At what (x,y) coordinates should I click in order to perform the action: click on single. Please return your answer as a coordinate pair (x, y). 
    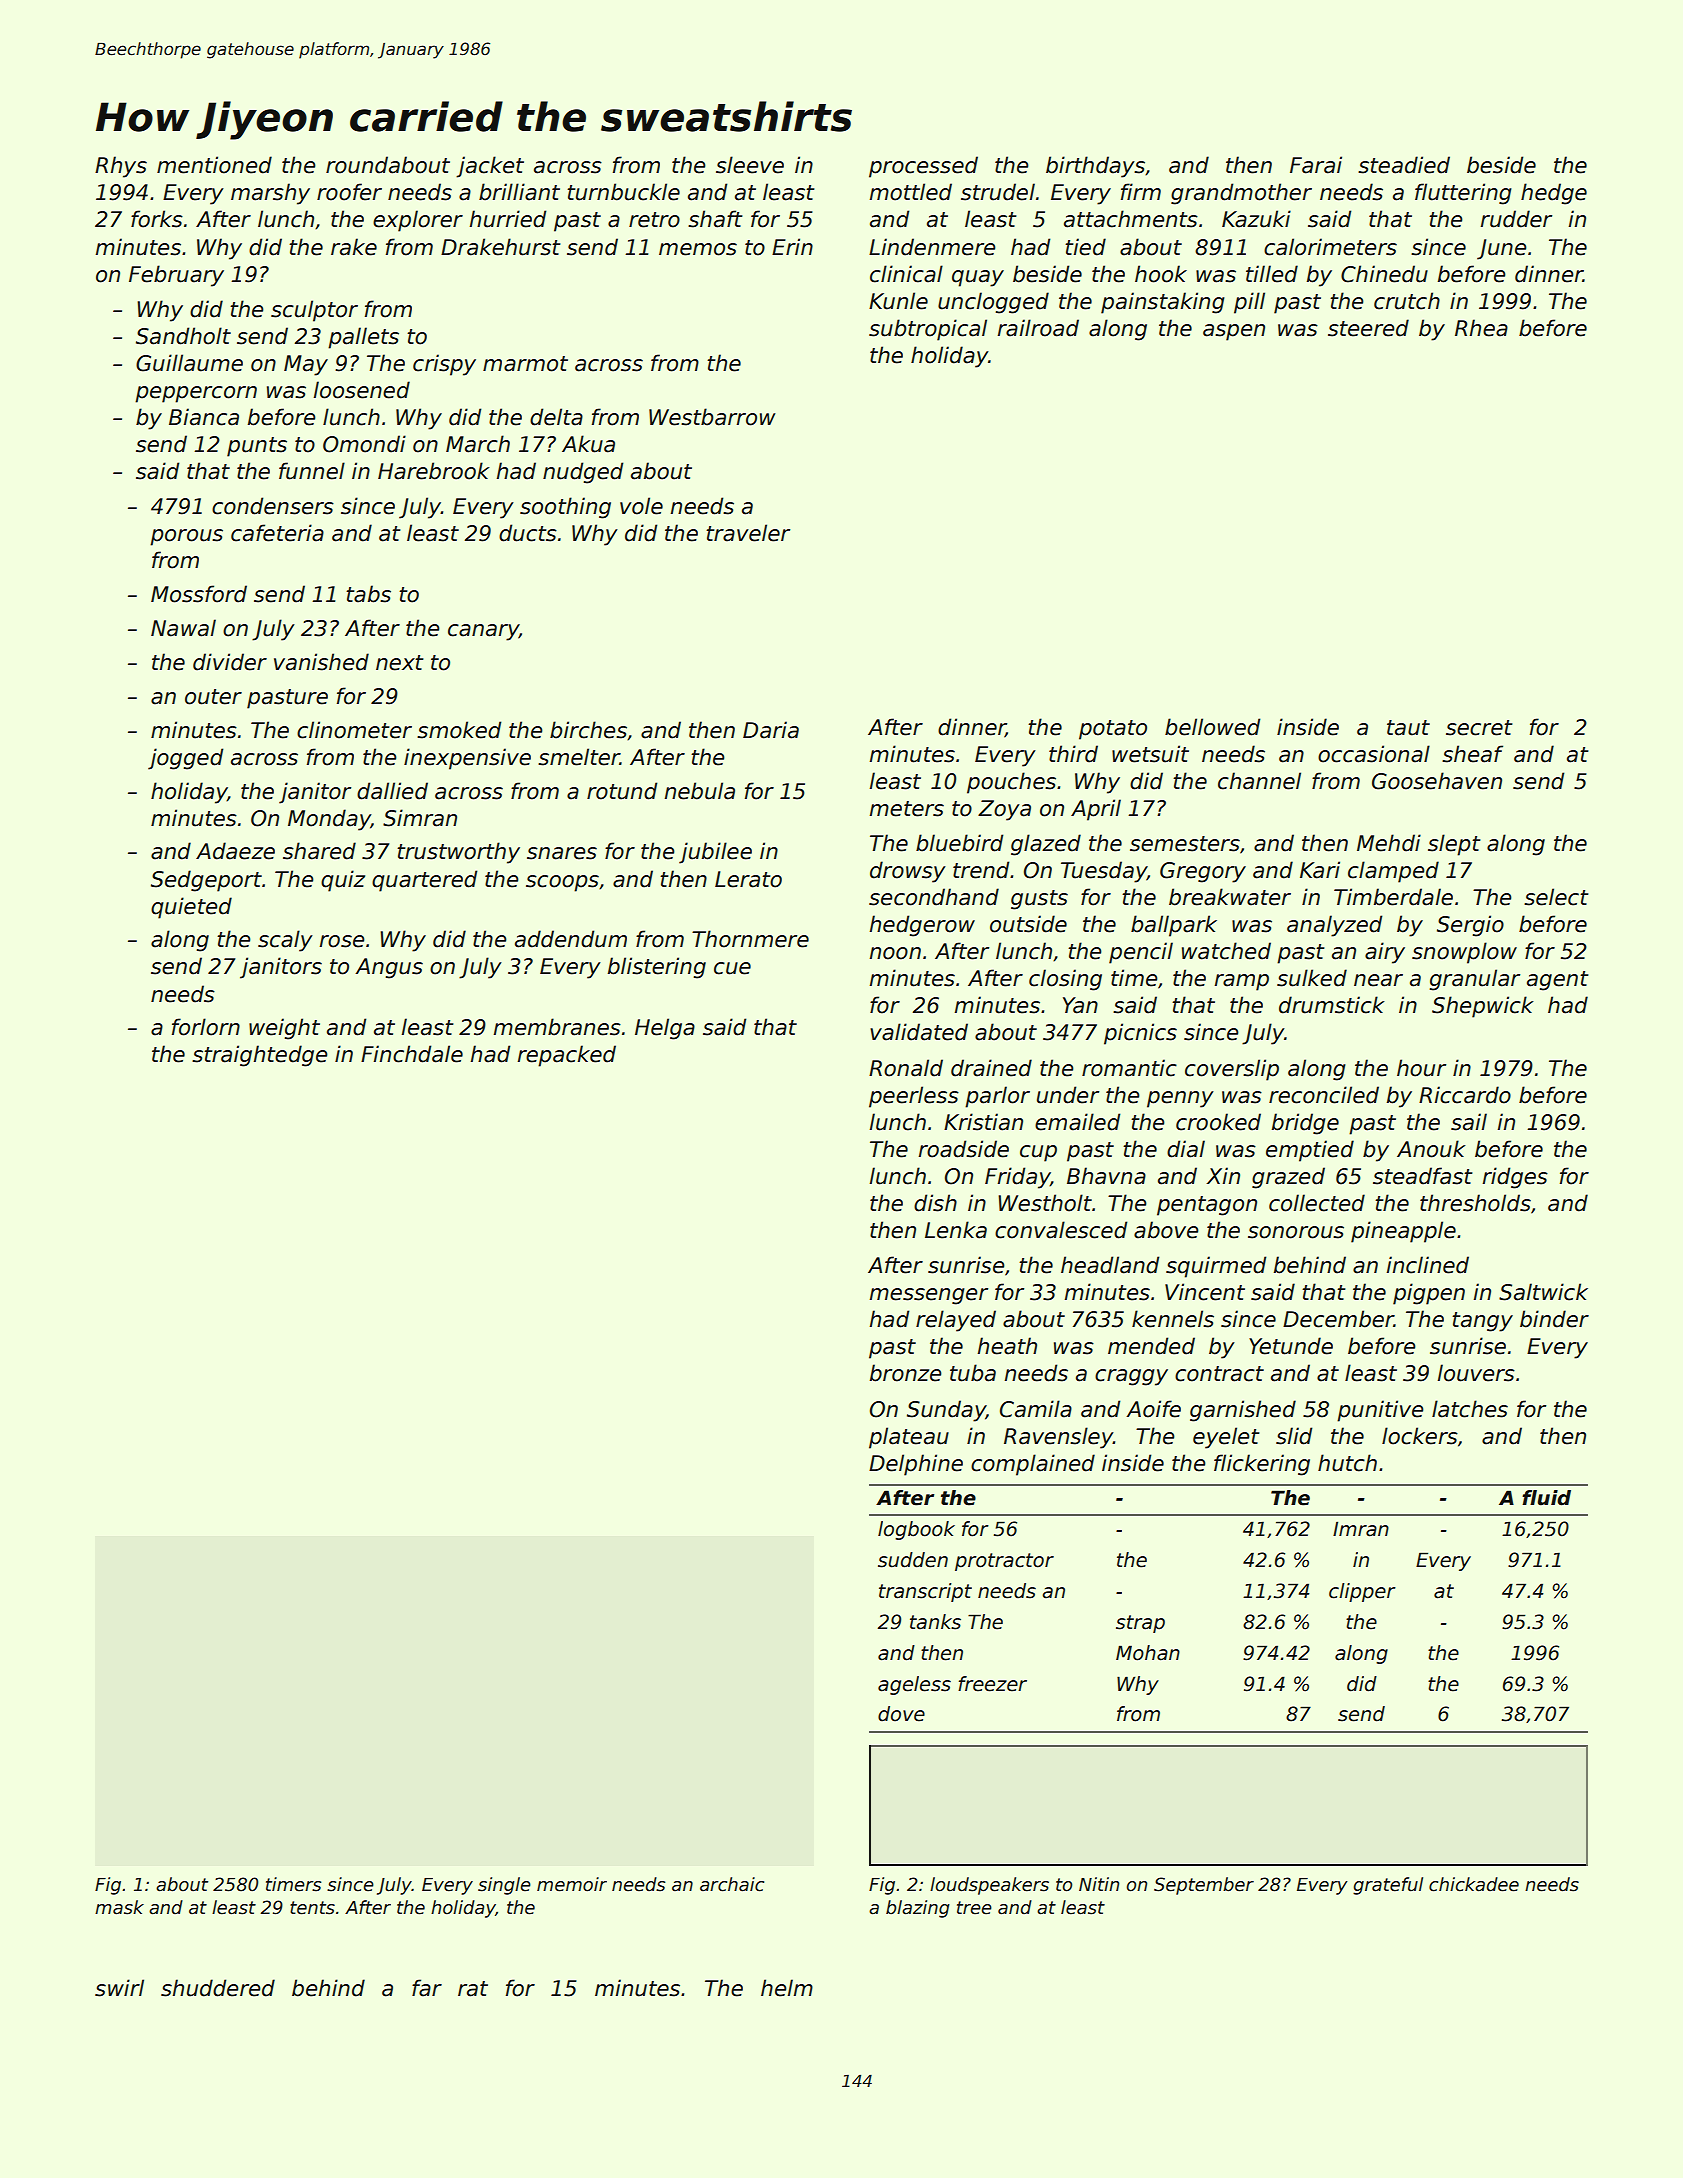
    Looking at the image, I should click on (504, 1886).
